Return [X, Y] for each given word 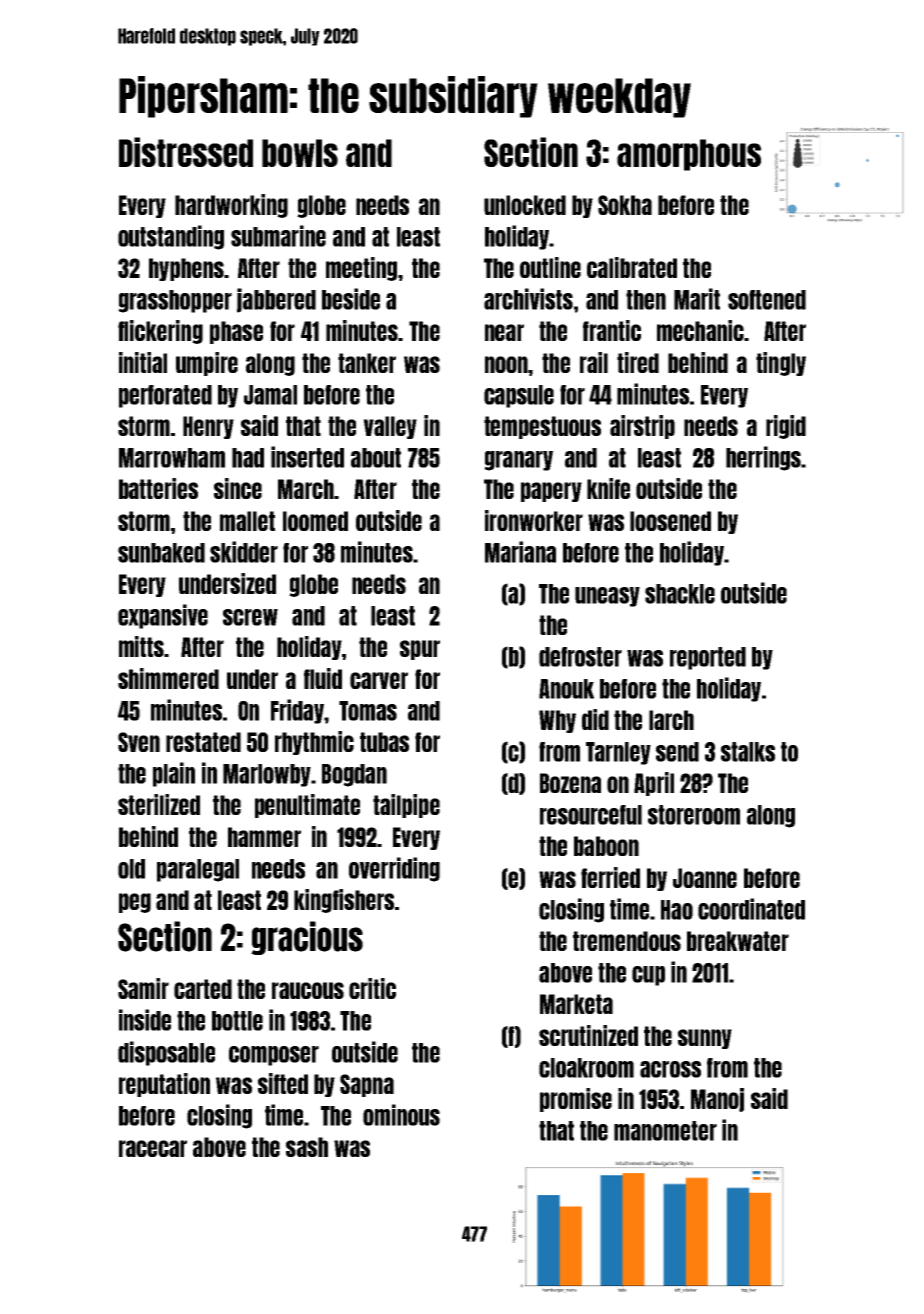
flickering [160, 332]
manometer [665, 1131]
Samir [143, 988]
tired [638, 362]
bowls [300, 153]
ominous [401, 1115]
